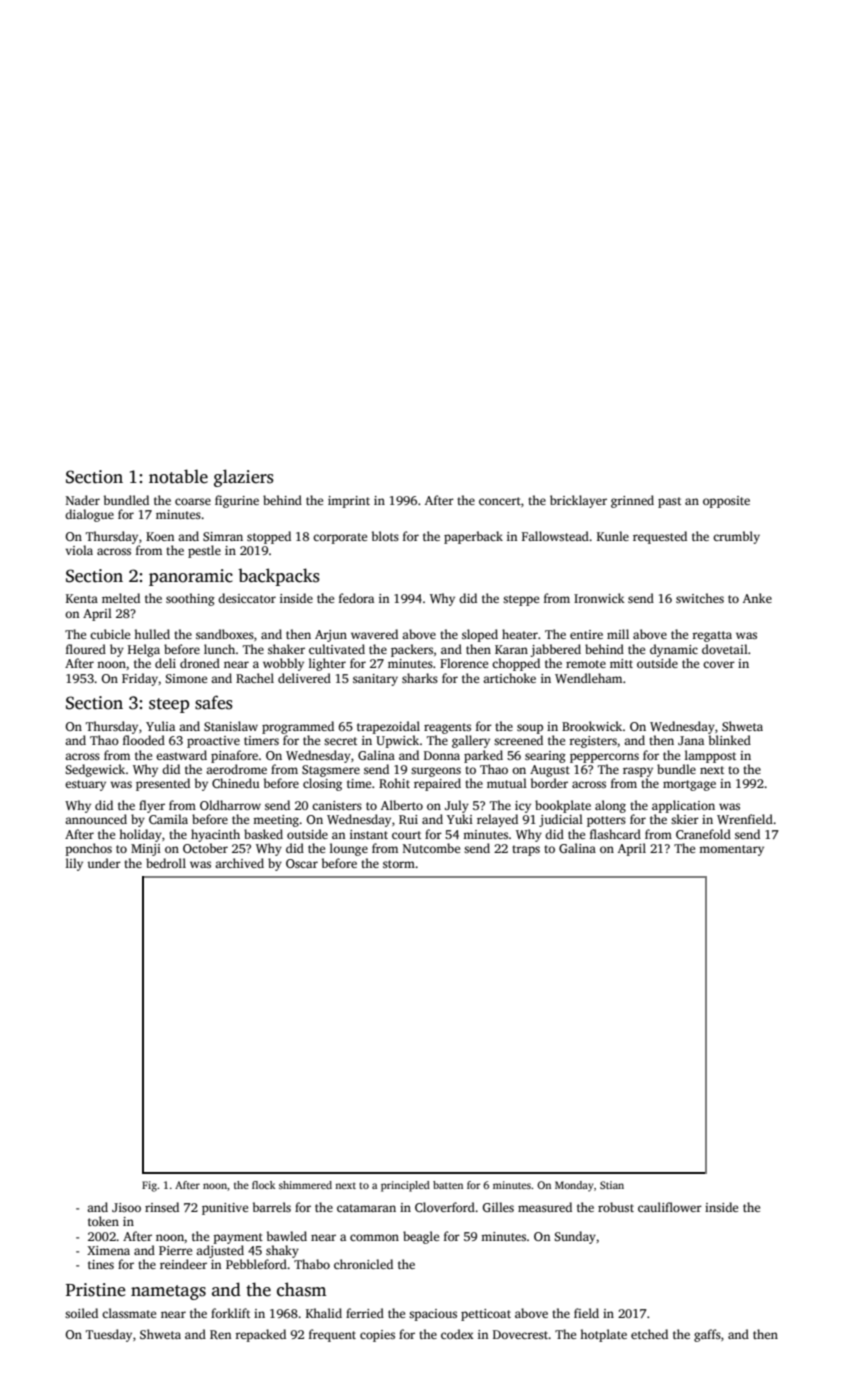  I want to click on traps, so click(526, 850).
